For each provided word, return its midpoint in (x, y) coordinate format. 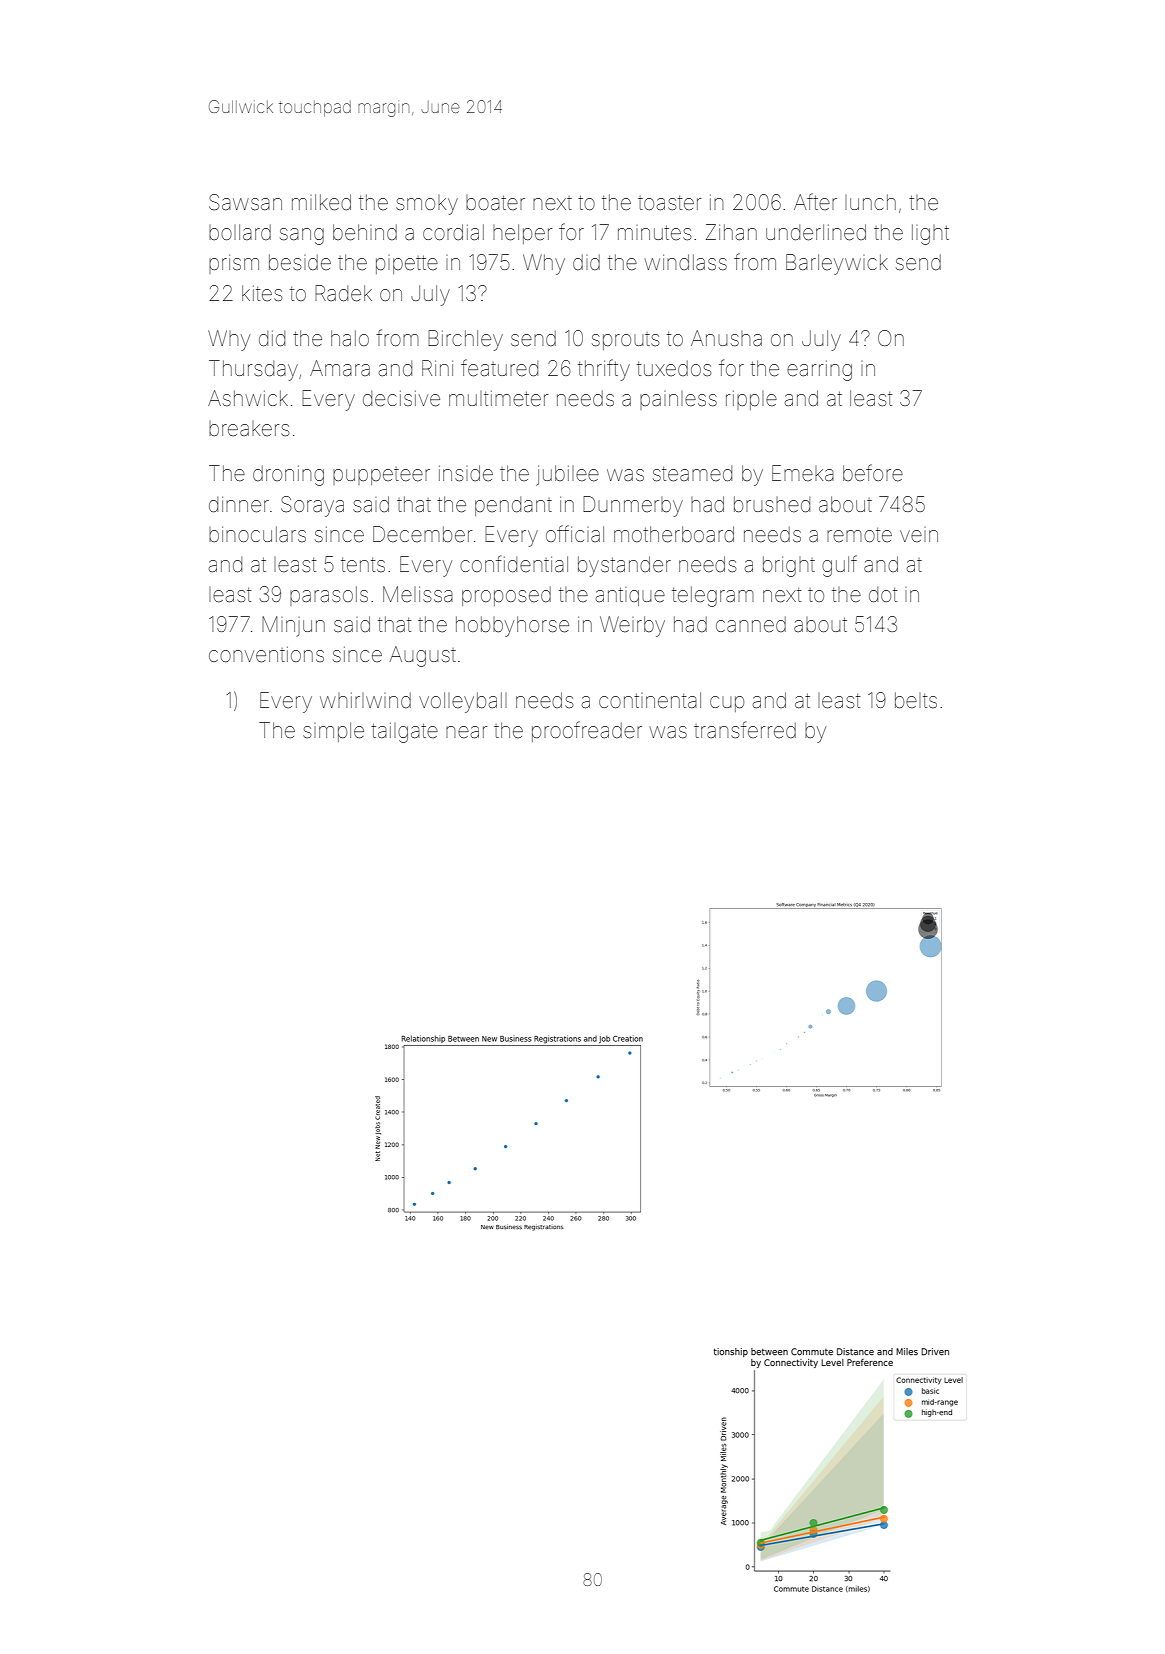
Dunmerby (633, 506)
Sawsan (245, 202)
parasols (329, 596)
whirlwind (365, 700)
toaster (669, 203)
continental (650, 700)
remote (859, 535)
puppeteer (381, 476)
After (815, 201)
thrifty (604, 370)
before (873, 472)
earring (819, 371)
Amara (340, 368)
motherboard (674, 534)
